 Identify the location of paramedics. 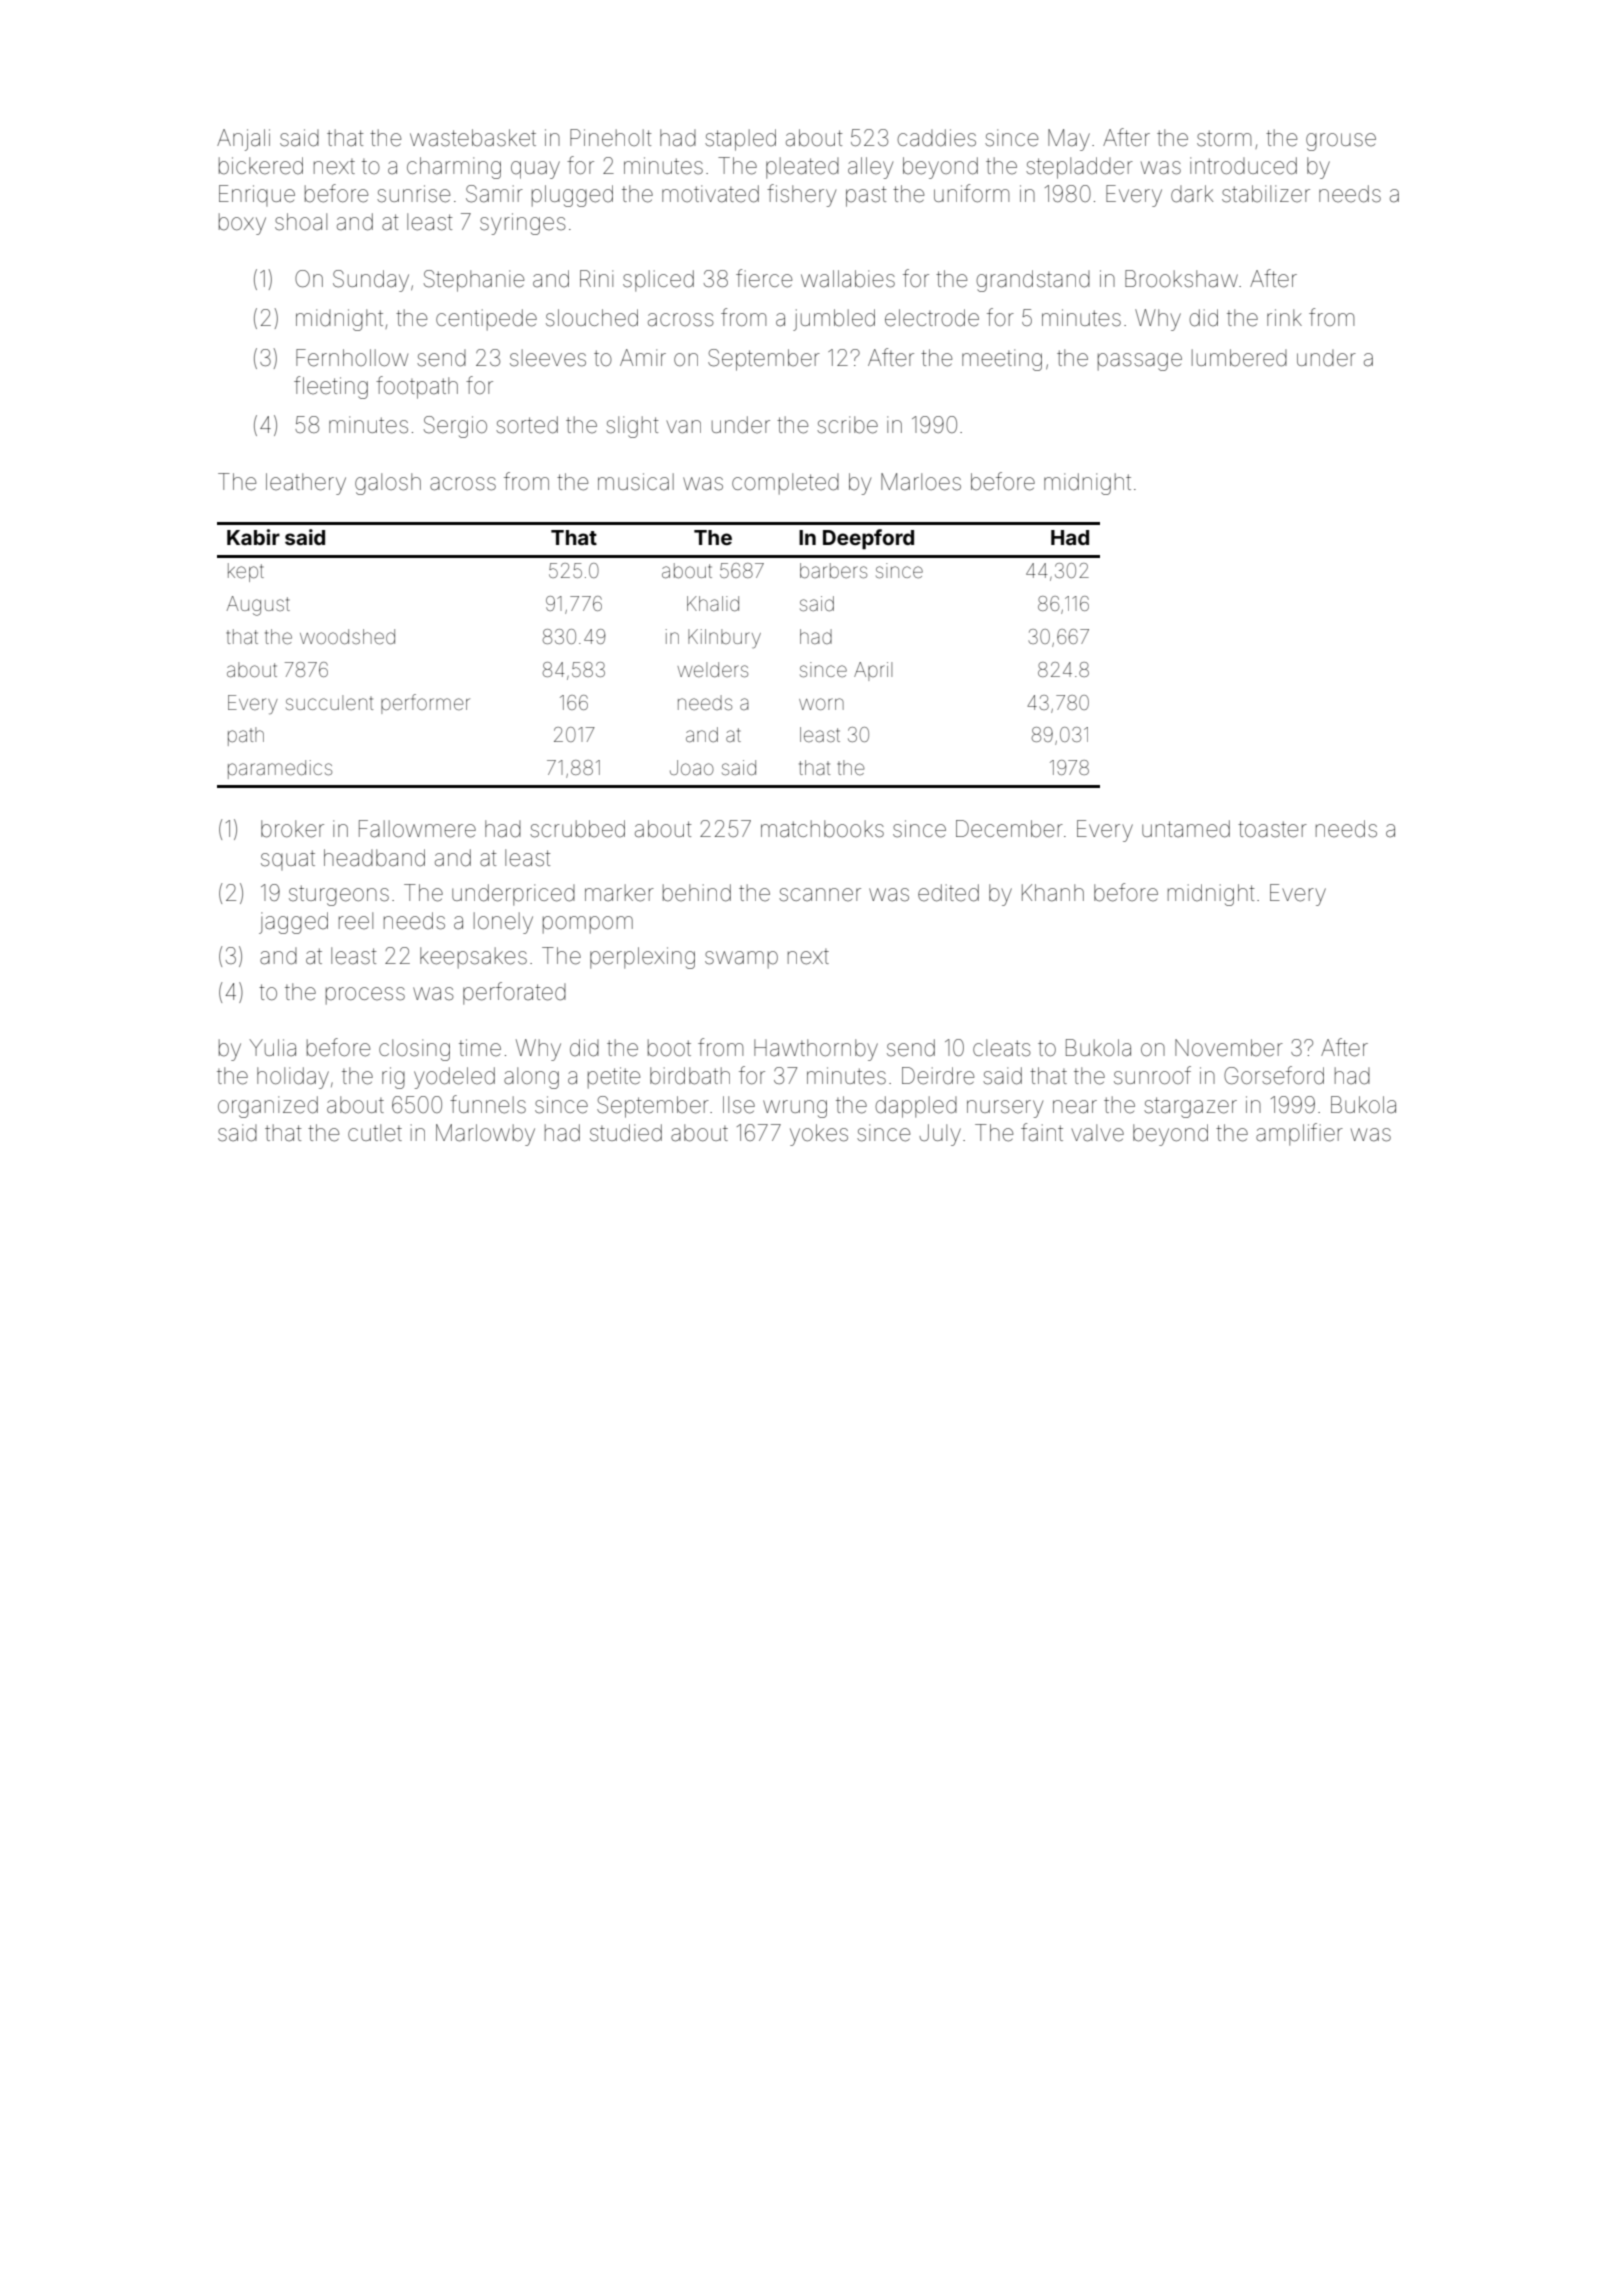
(280, 769).
